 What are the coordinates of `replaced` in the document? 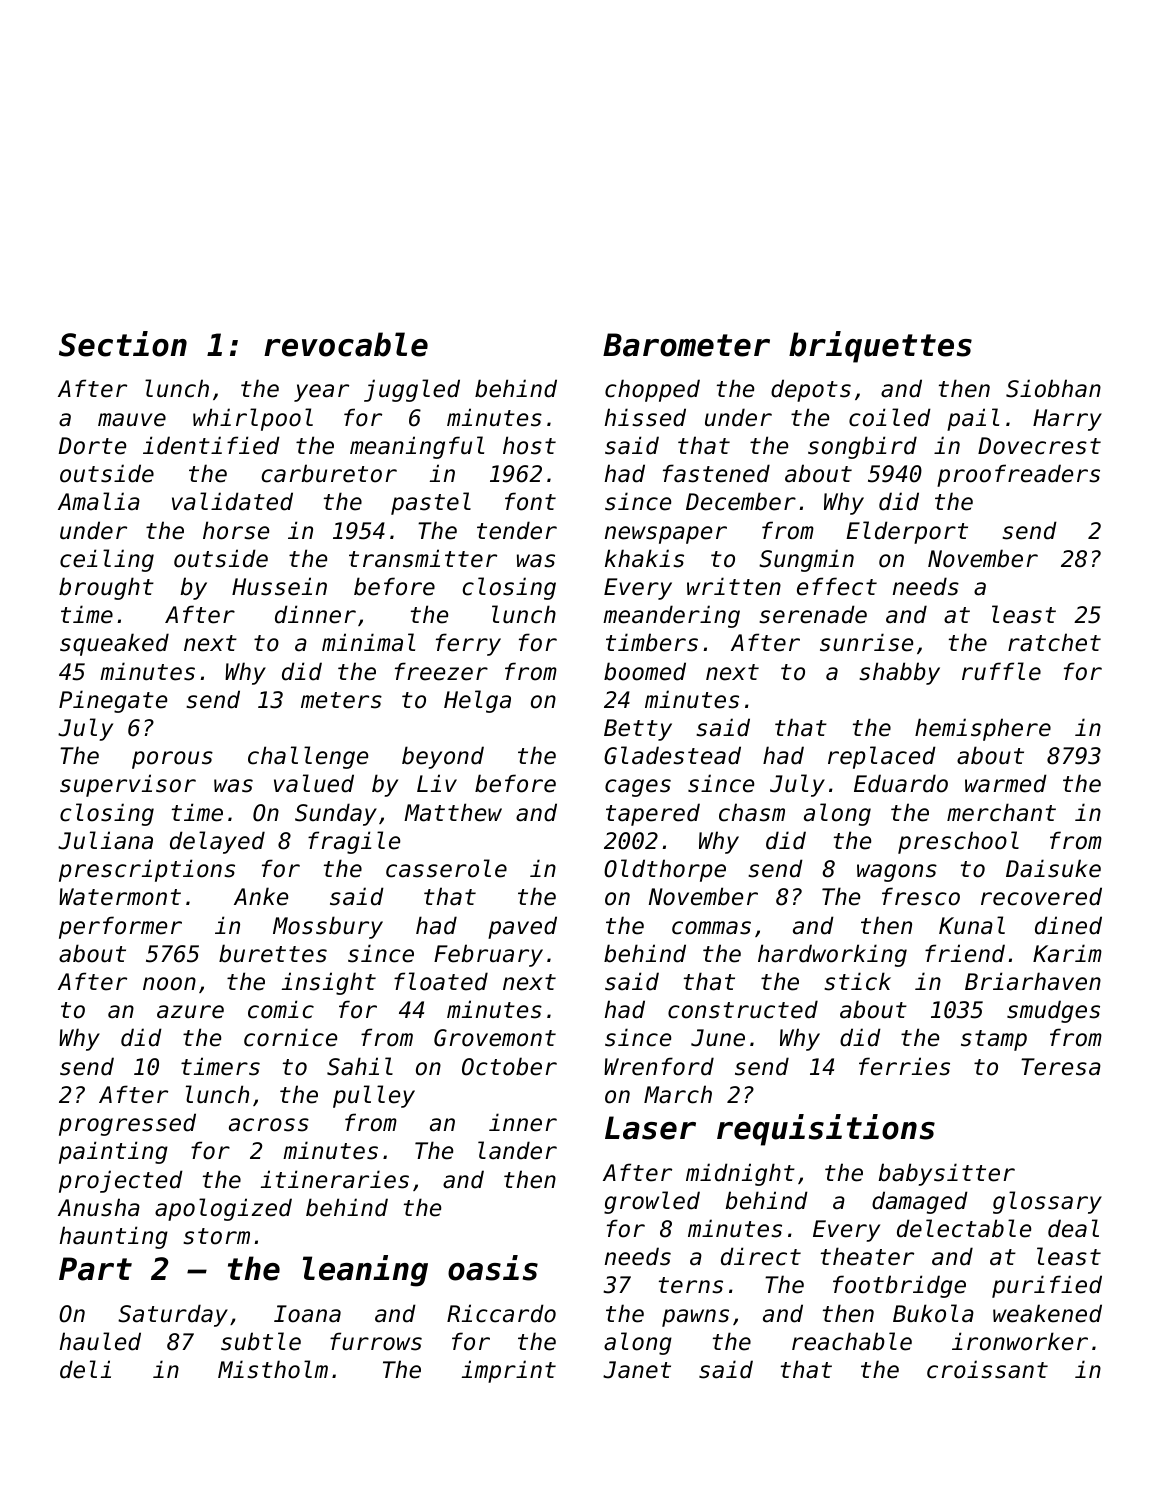 It's located at (882, 757).
